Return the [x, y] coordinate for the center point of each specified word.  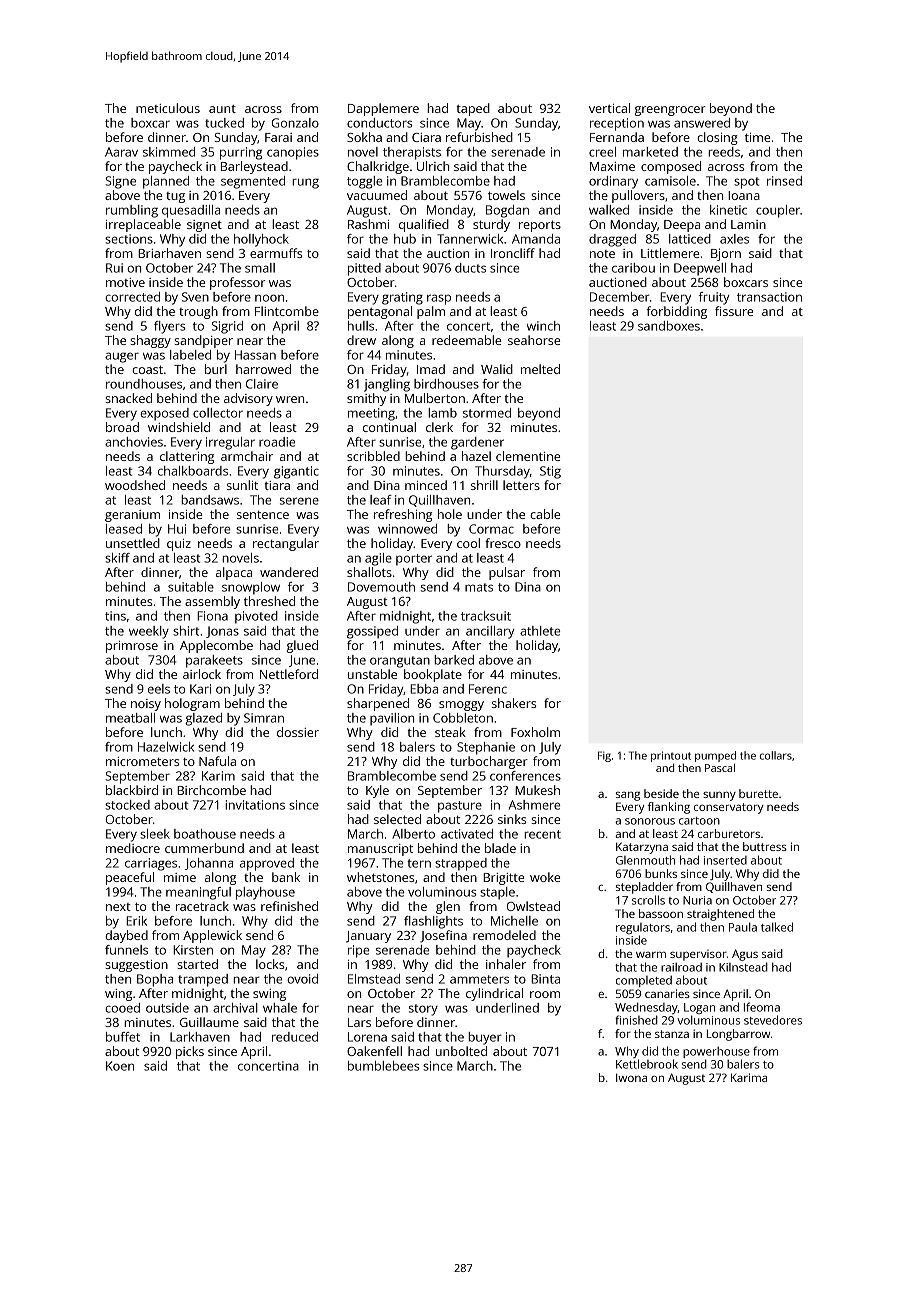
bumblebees [384, 1066]
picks [190, 1052]
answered [702, 123]
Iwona [631, 1077]
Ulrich [433, 166]
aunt [222, 109]
